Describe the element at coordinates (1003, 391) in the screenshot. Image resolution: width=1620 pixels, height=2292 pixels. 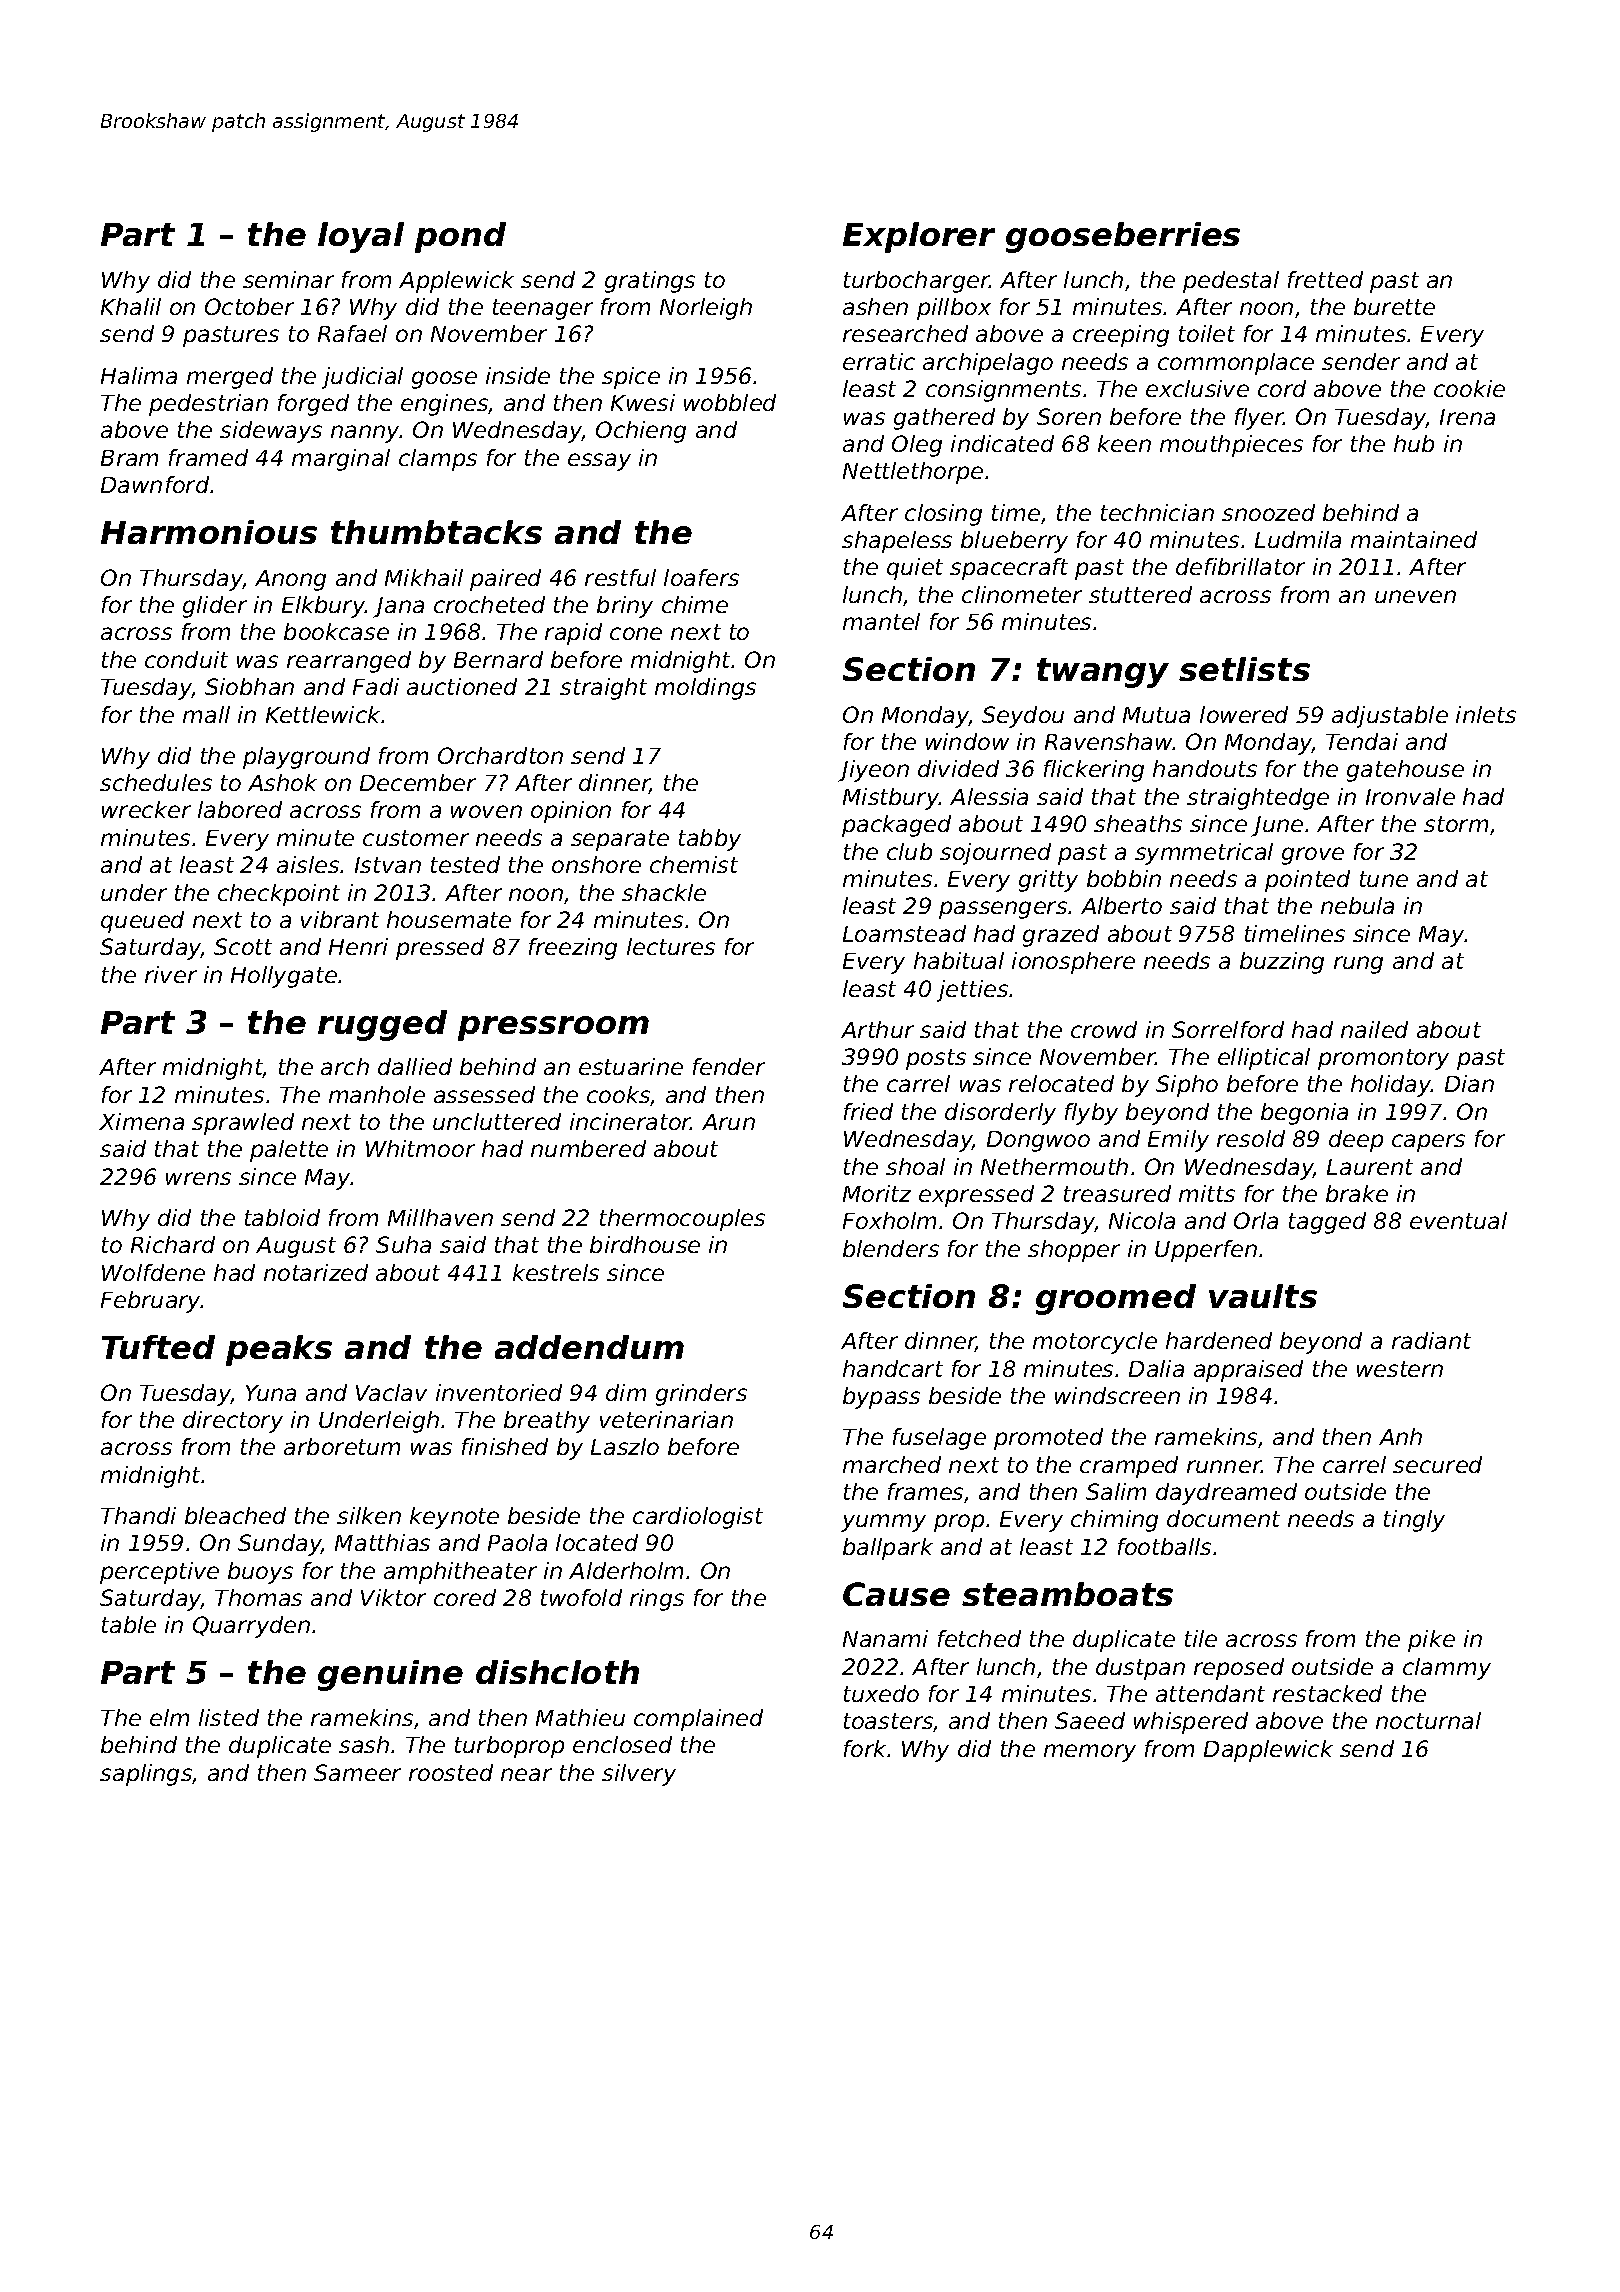
I see `consignments` at that location.
